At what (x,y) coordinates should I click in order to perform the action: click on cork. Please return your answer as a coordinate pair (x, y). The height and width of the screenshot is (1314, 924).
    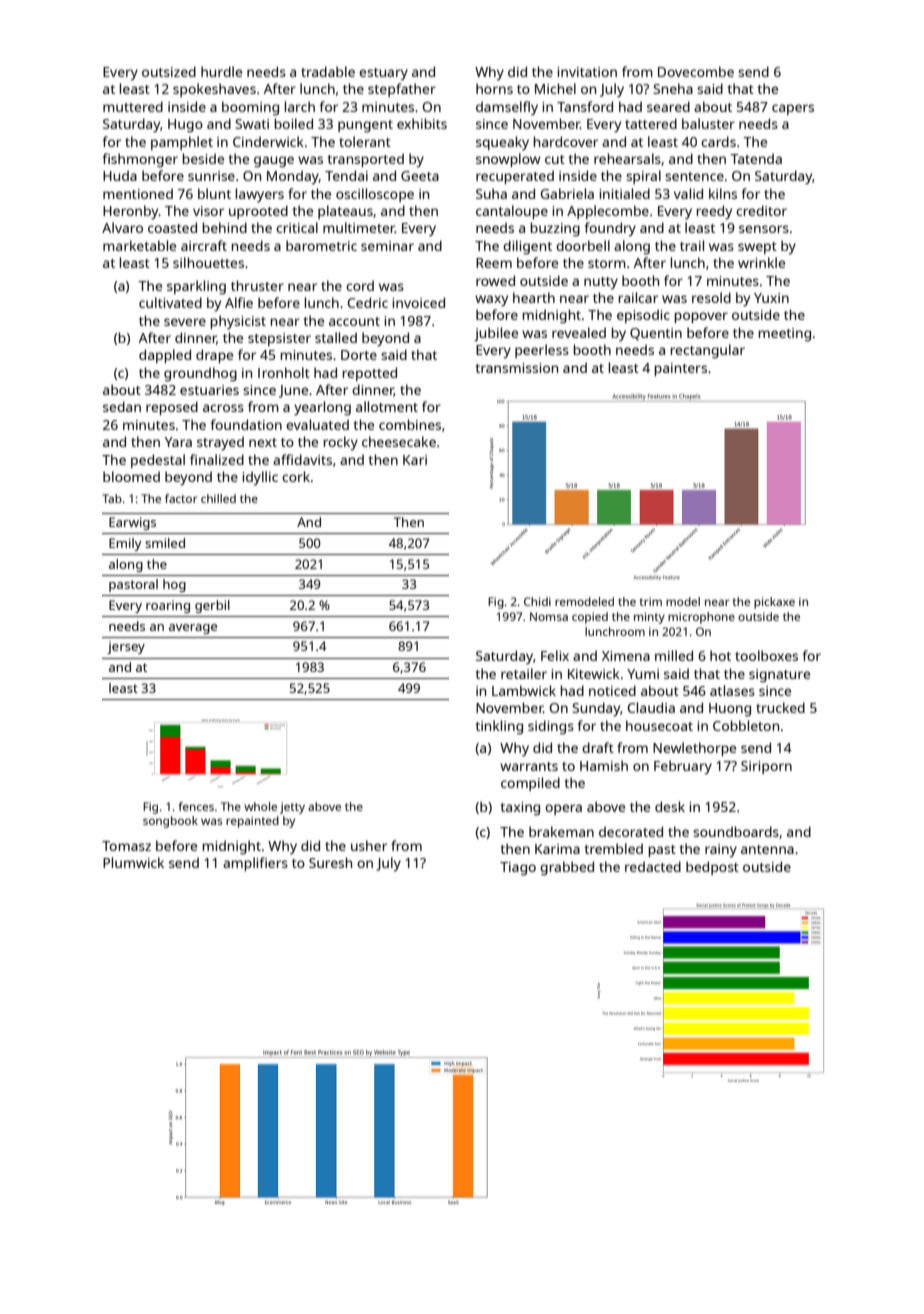
    Looking at the image, I should click on (296, 476).
